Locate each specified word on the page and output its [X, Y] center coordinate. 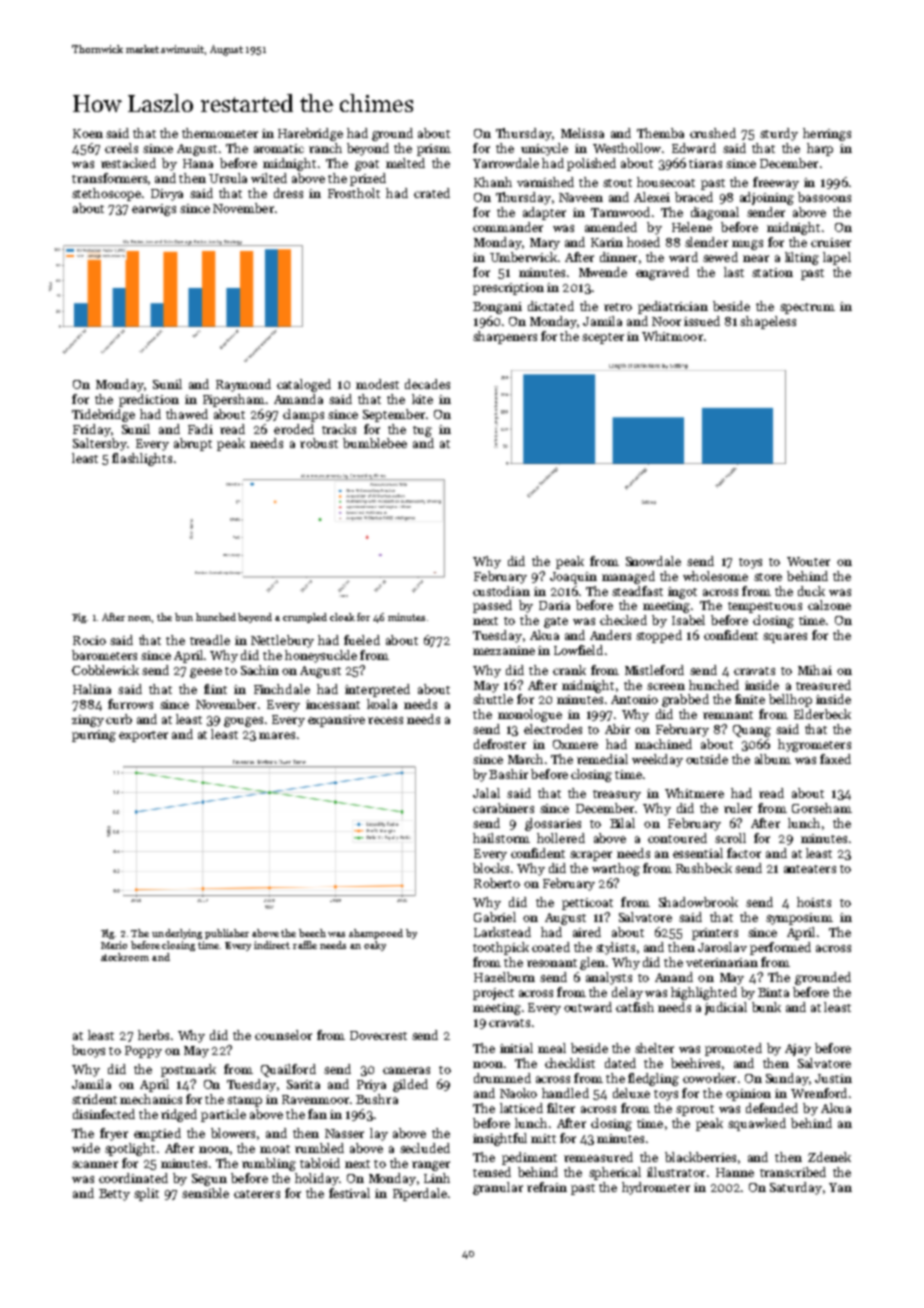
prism [434, 150]
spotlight [130, 1149]
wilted [269, 178]
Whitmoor [672, 336]
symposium [799, 919]
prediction [149, 400]
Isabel [688, 620]
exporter [143, 736]
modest [377, 384]
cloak [342, 617]
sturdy [779, 134]
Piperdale [420, 1194]
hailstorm [501, 838]
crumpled [305, 618]
